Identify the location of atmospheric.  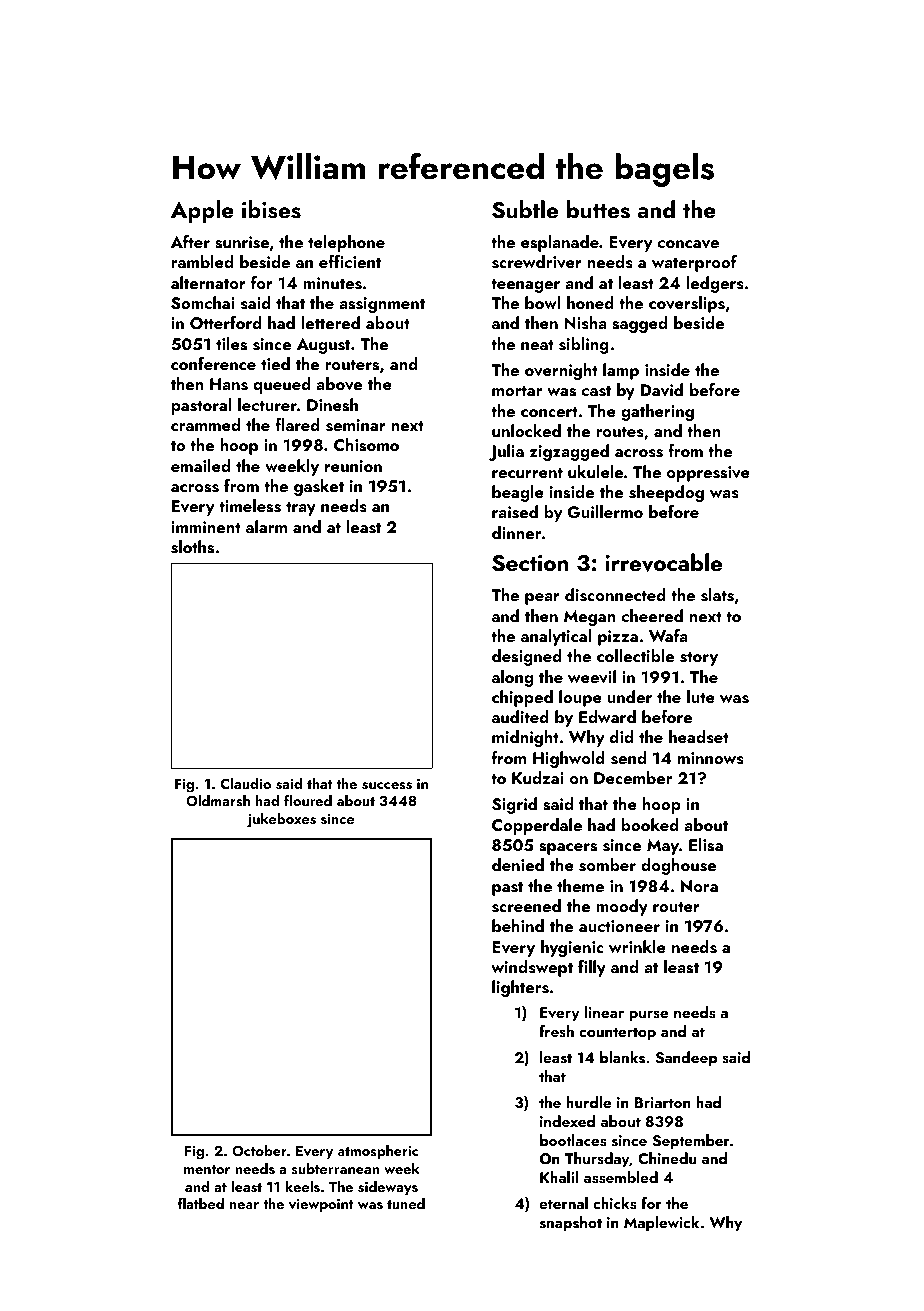
(378, 1152).
